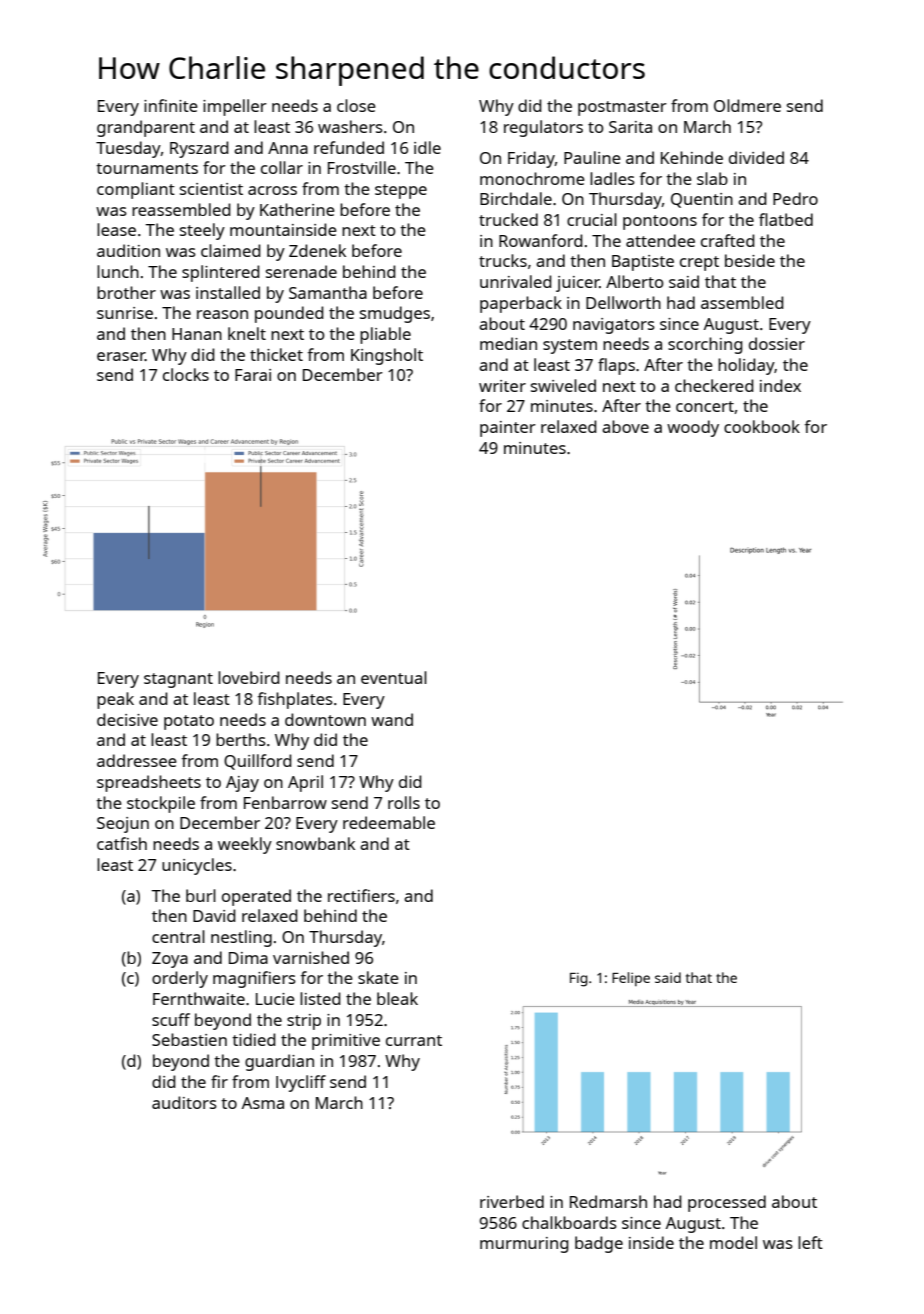  What do you see at coordinates (747, 105) in the page?
I see `Oldmere` at bounding box center [747, 105].
